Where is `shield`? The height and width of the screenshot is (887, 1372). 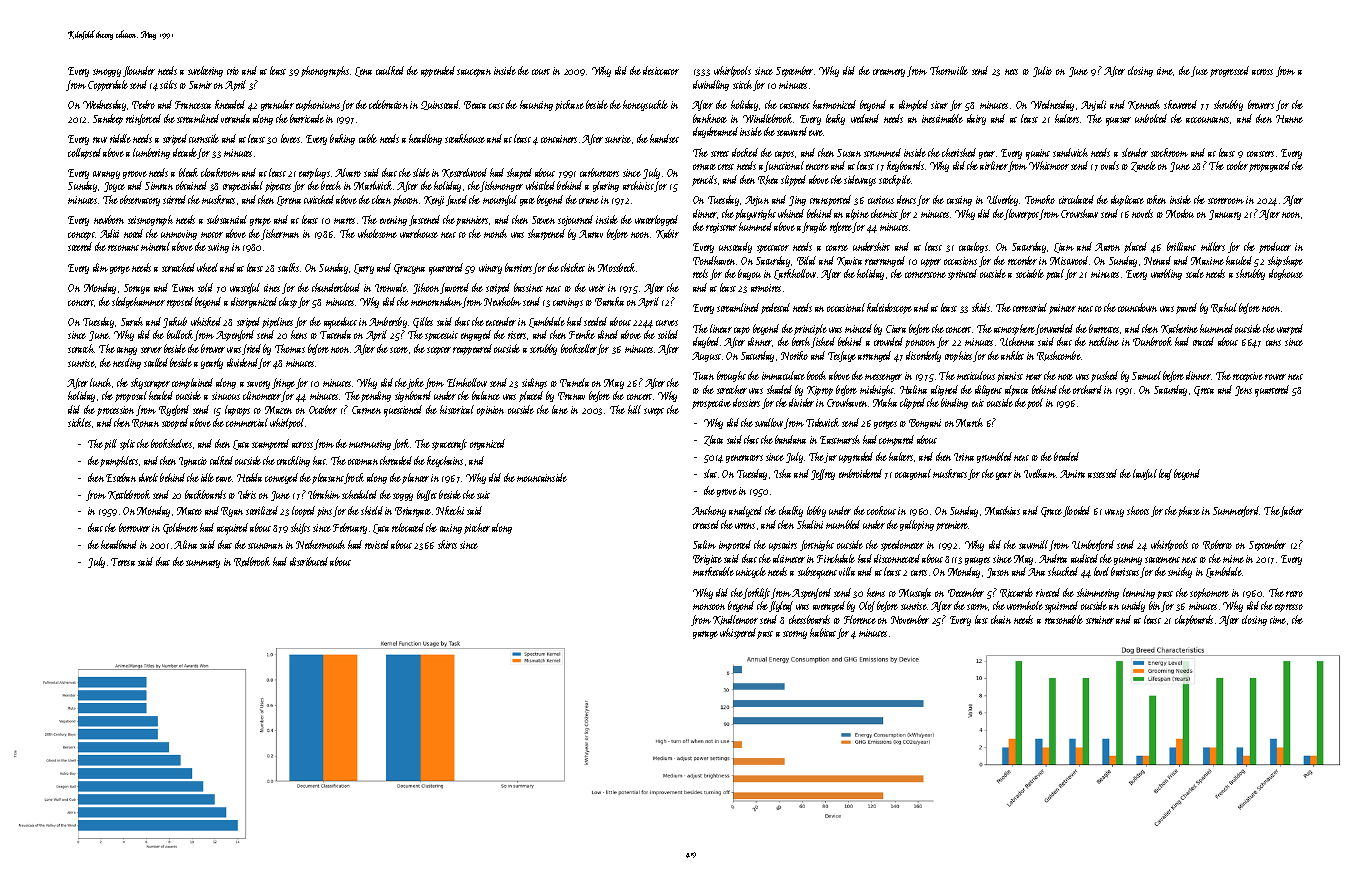 shield is located at coordinates (372, 510).
